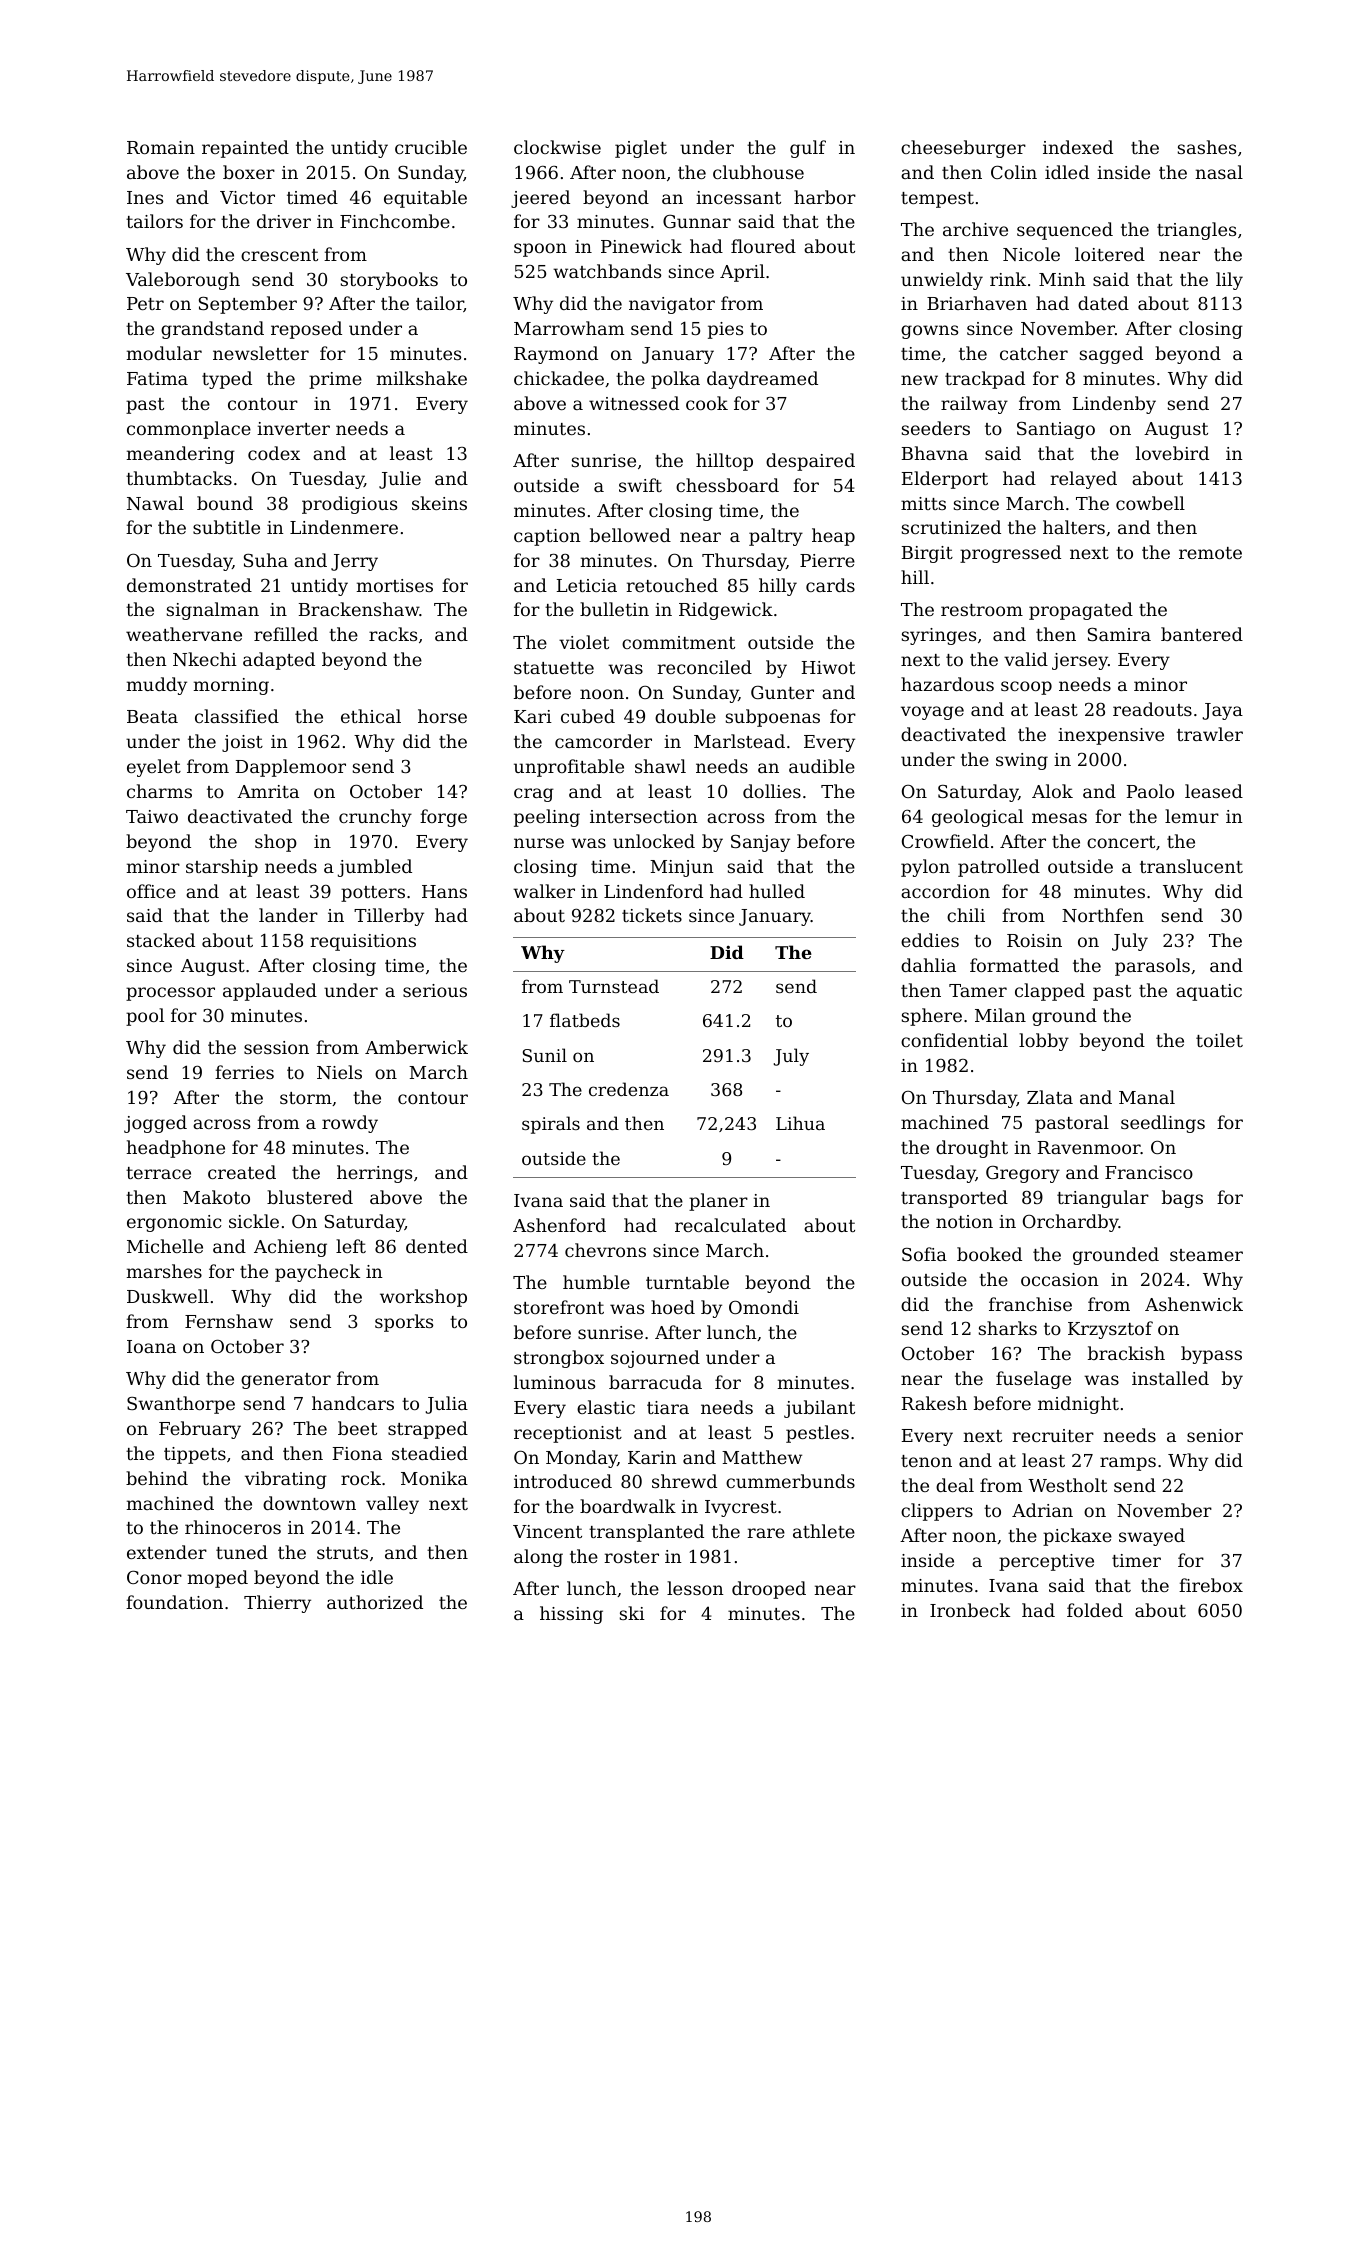  I want to click on strapped, so click(428, 1430).
